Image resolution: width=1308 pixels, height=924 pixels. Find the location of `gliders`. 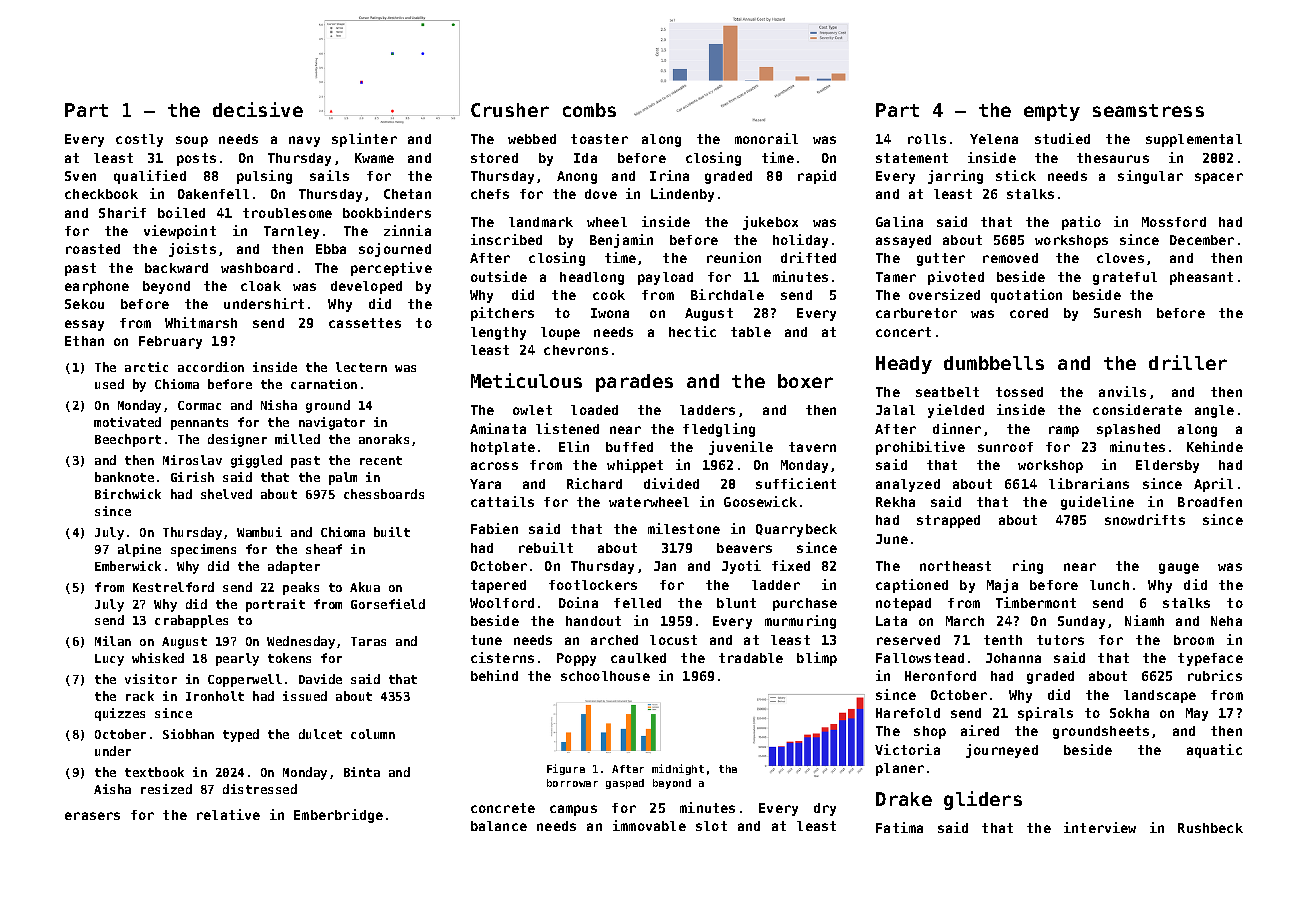

gliders is located at coordinates (983, 800).
